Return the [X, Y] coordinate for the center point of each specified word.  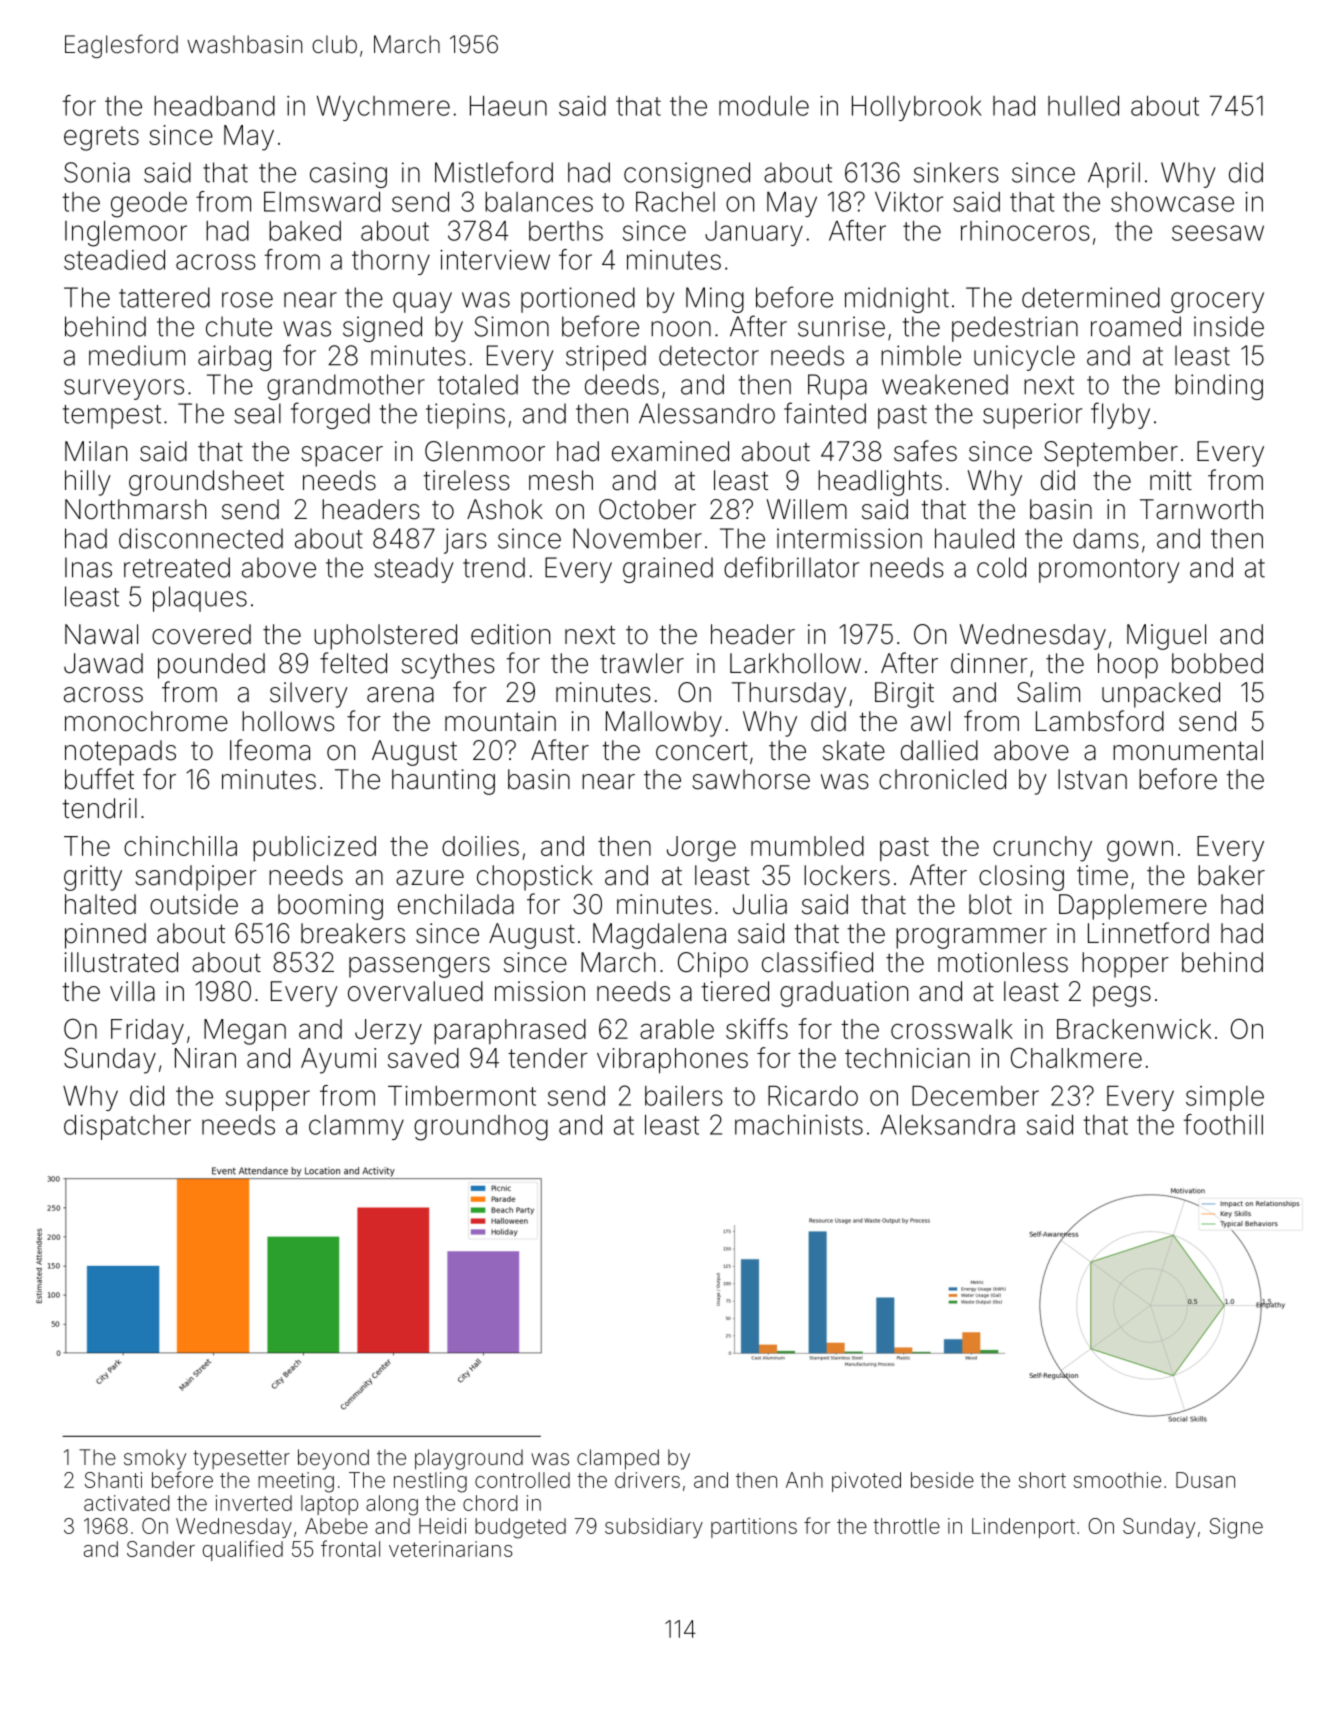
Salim [1048, 692]
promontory [1109, 571]
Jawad [103, 663]
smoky [155, 1459]
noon [681, 329]
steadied [114, 260]
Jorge [701, 849]
